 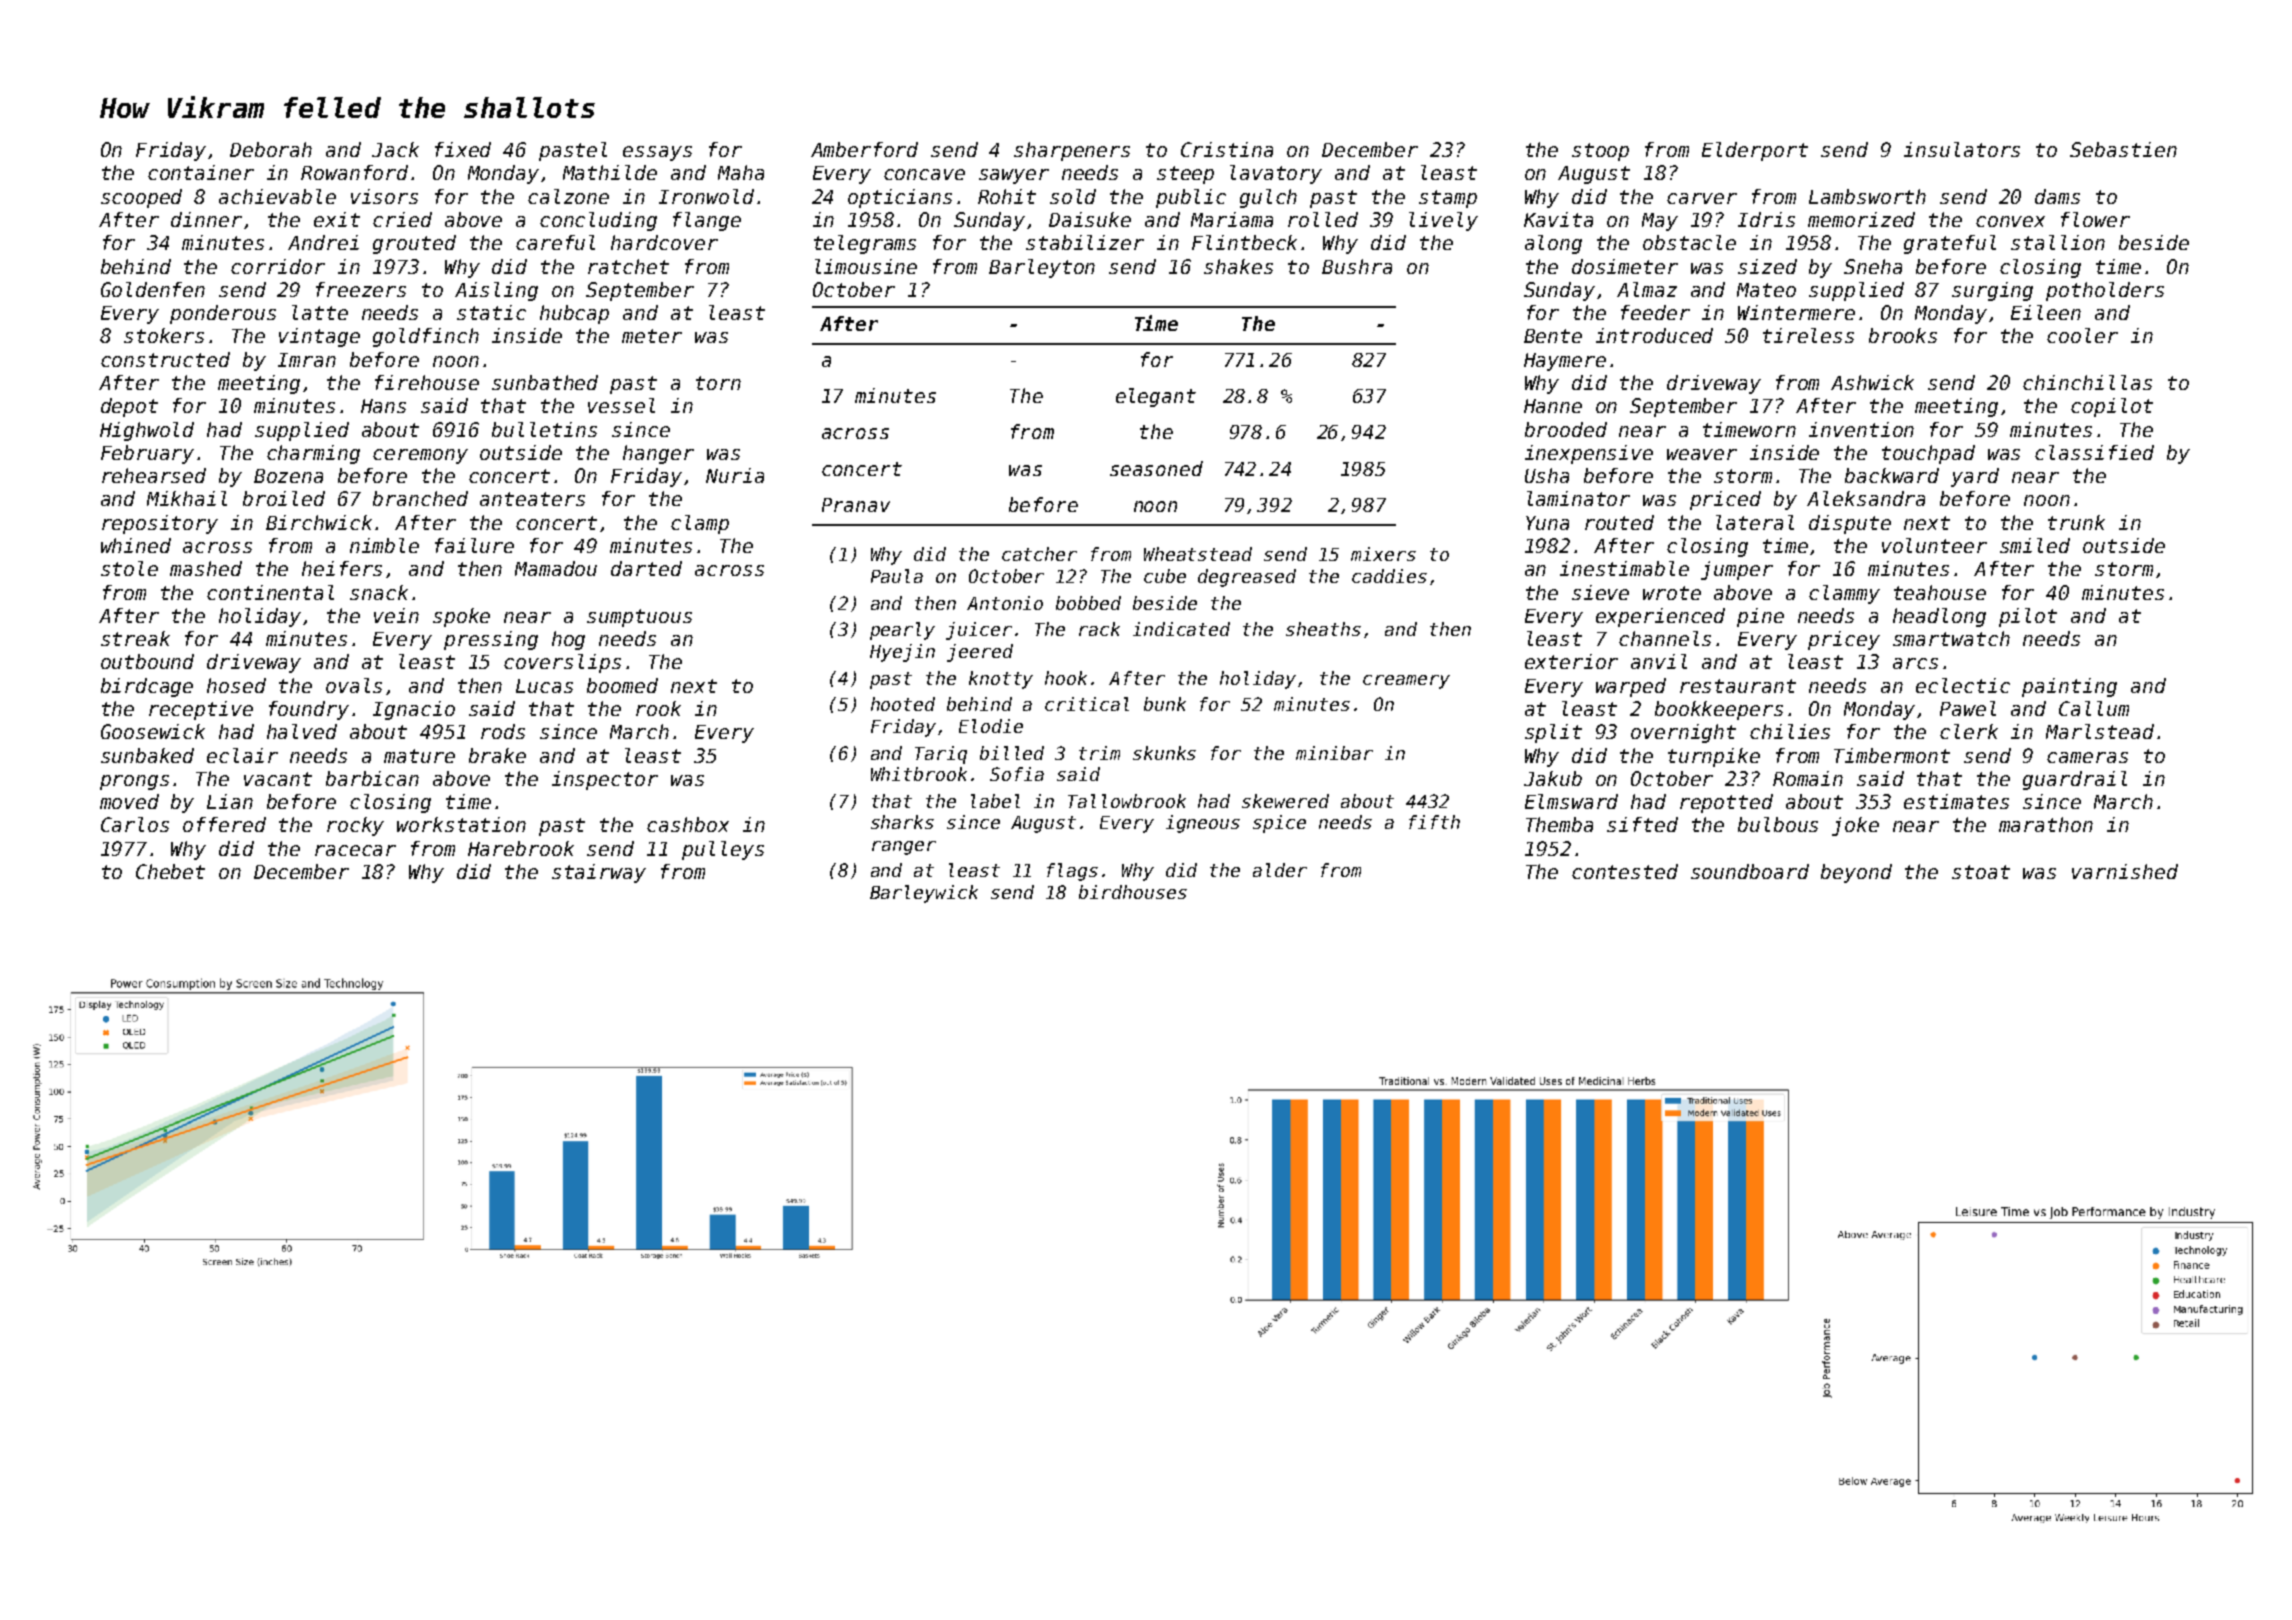 I want to click on continental, so click(x=270, y=592).
